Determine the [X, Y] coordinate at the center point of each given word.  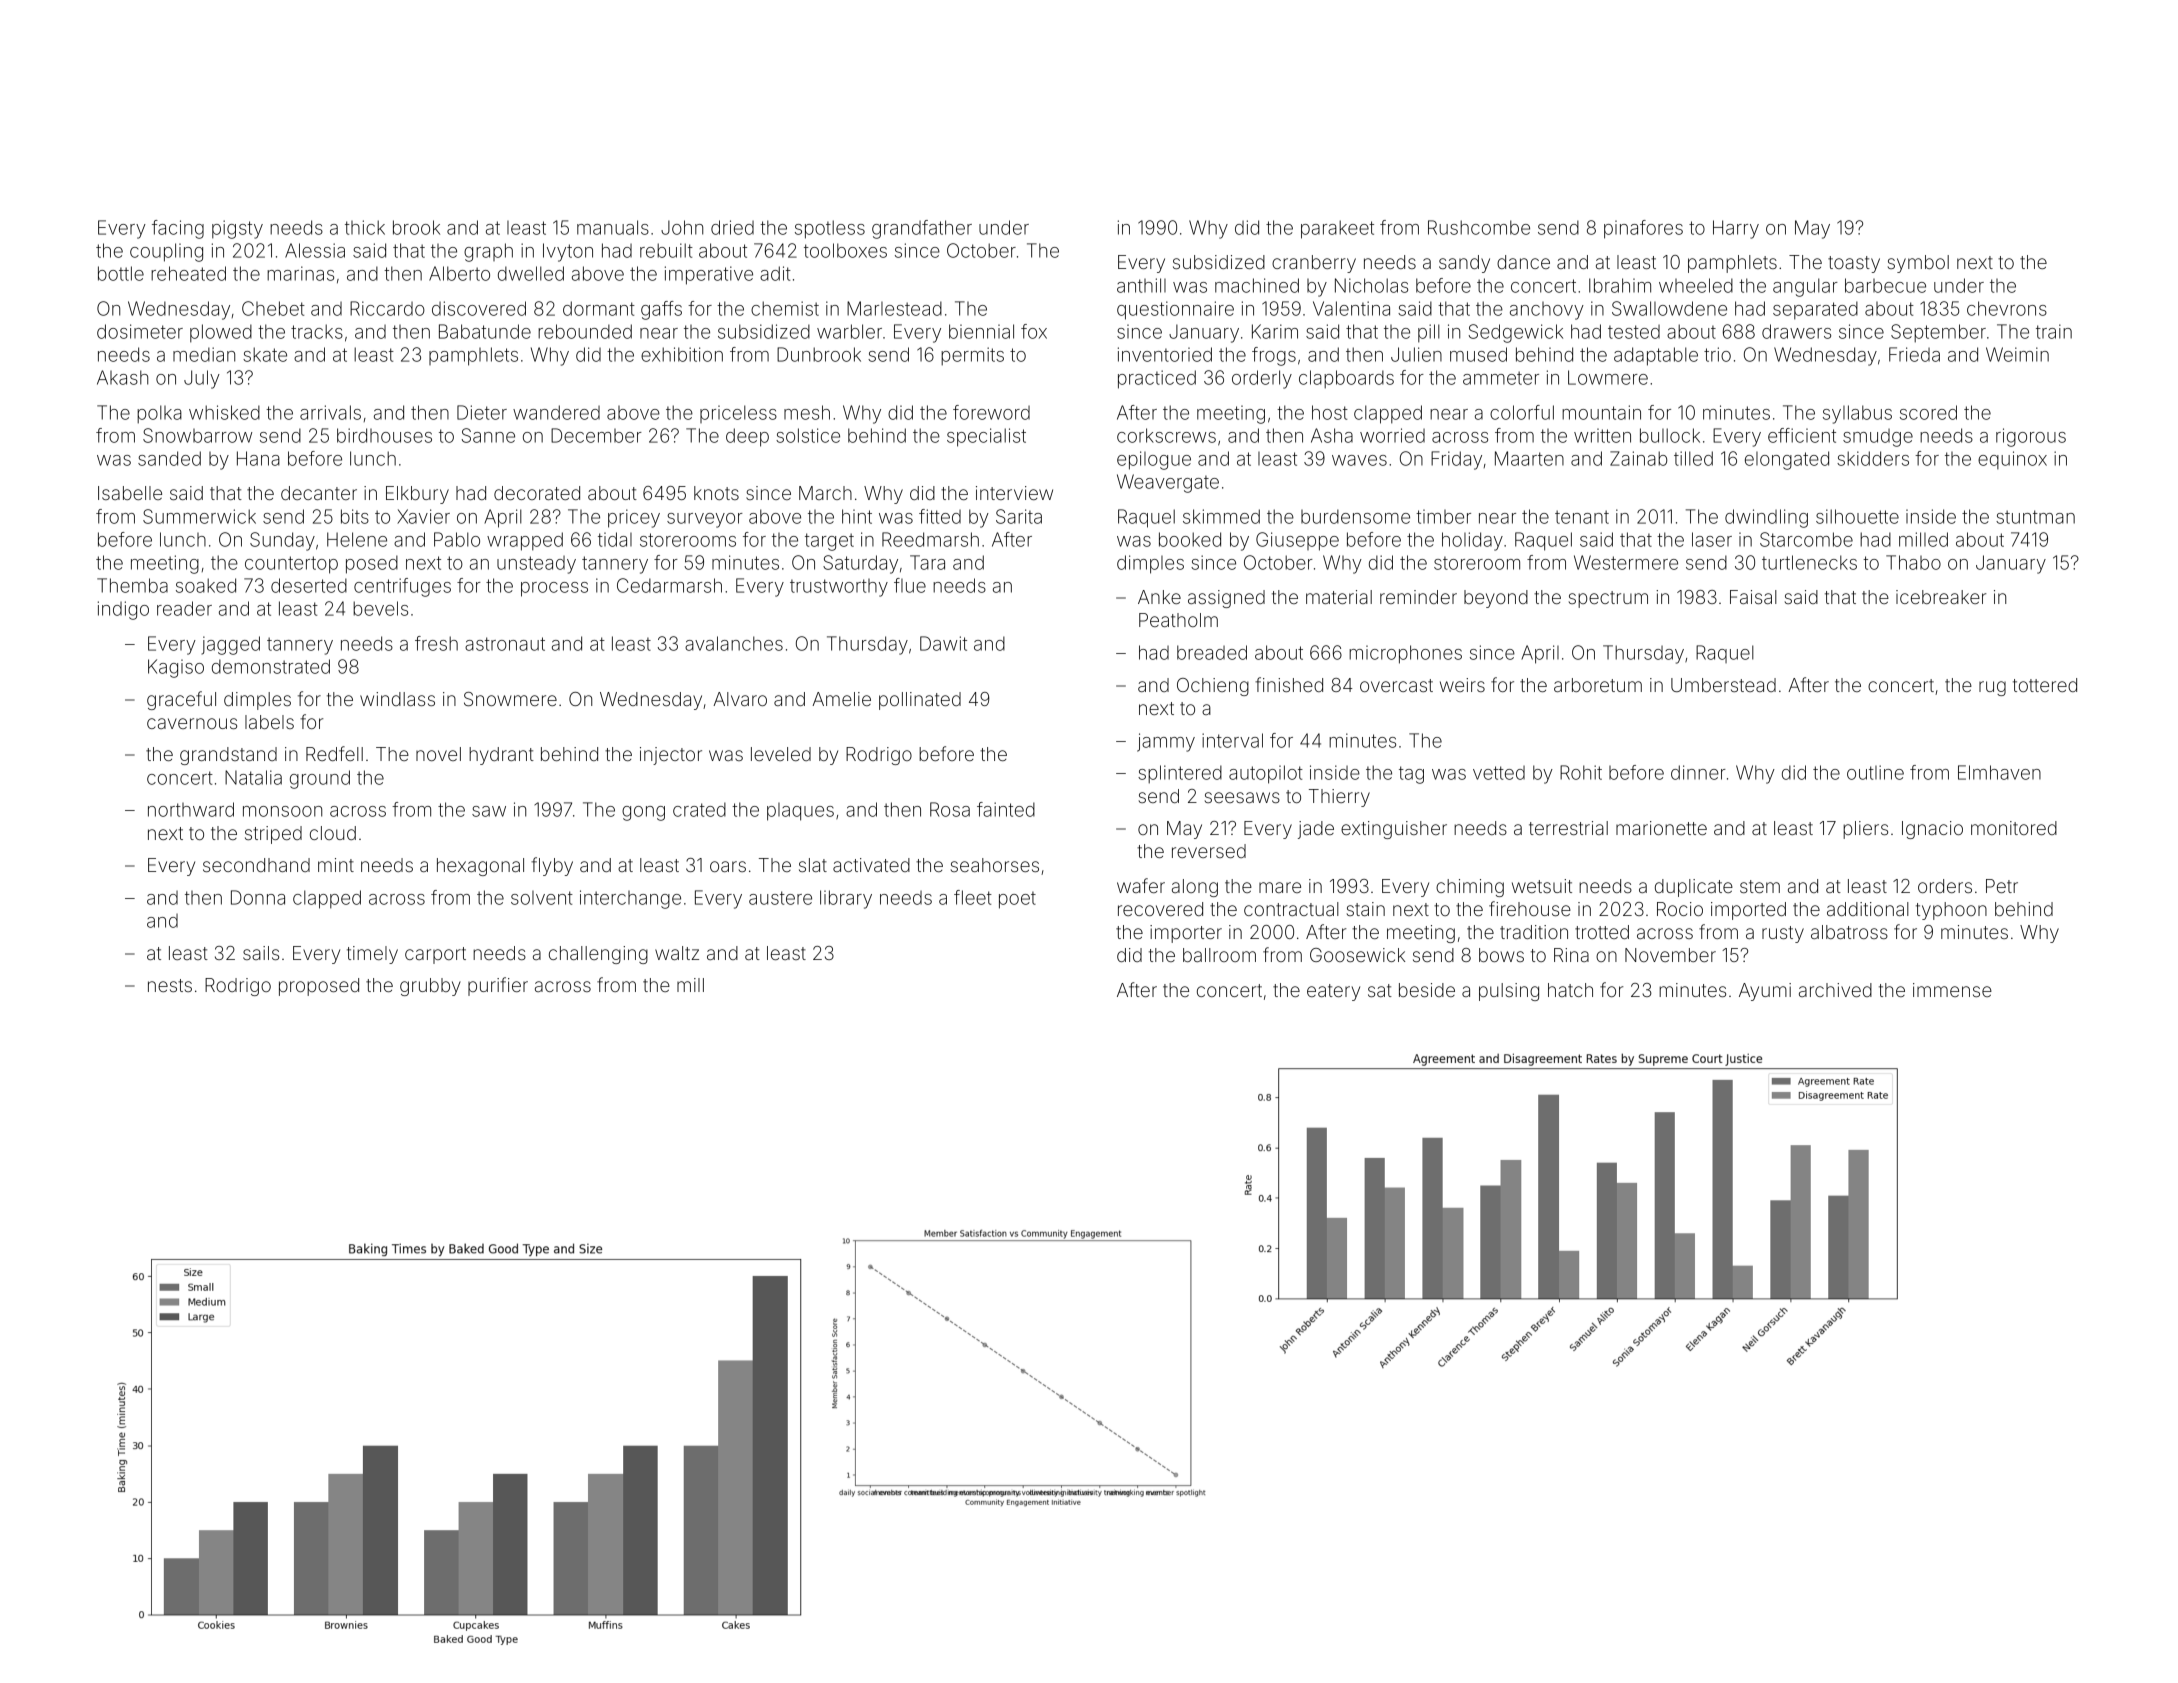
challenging [598, 955]
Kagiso [176, 668]
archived [1835, 990]
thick [365, 227]
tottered [2045, 685]
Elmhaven [1999, 772]
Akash [122, 377]
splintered [1180, 774]
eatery [1333, 992]
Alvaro [740, 699]
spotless [830, 229]
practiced [1157, 379]
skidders [1873, 458]
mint [336, 865]
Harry [1736, 229]
